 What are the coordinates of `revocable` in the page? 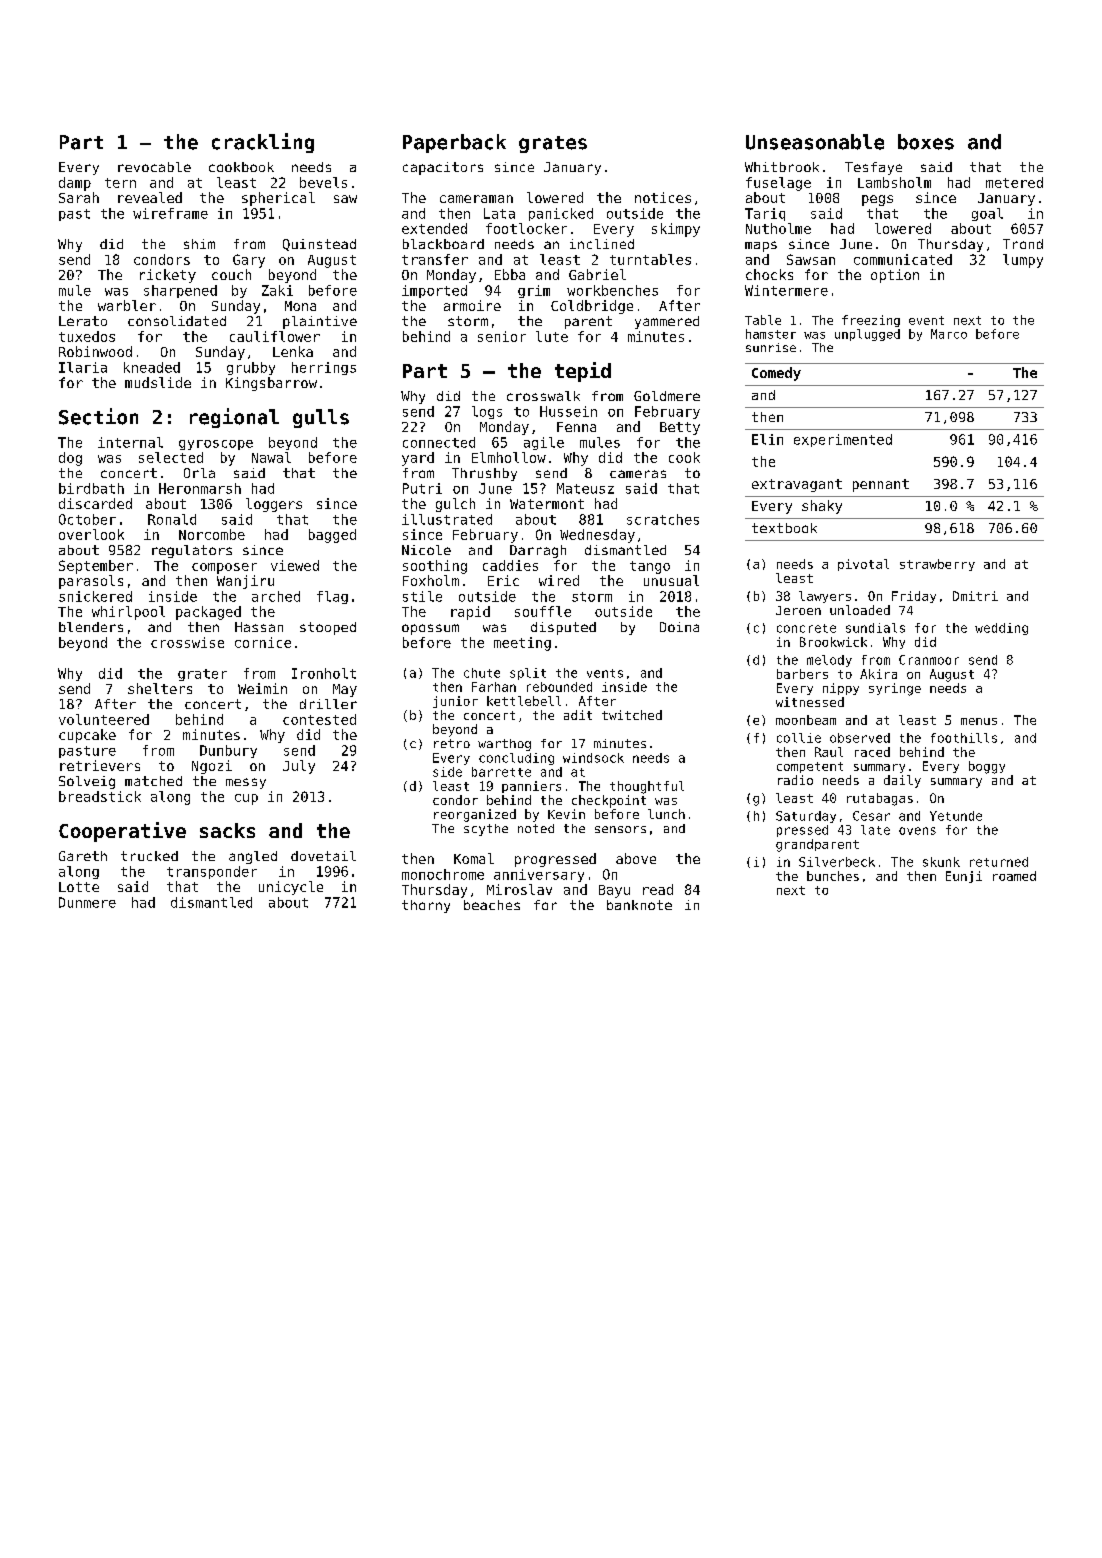 It's located at (154, 167).
